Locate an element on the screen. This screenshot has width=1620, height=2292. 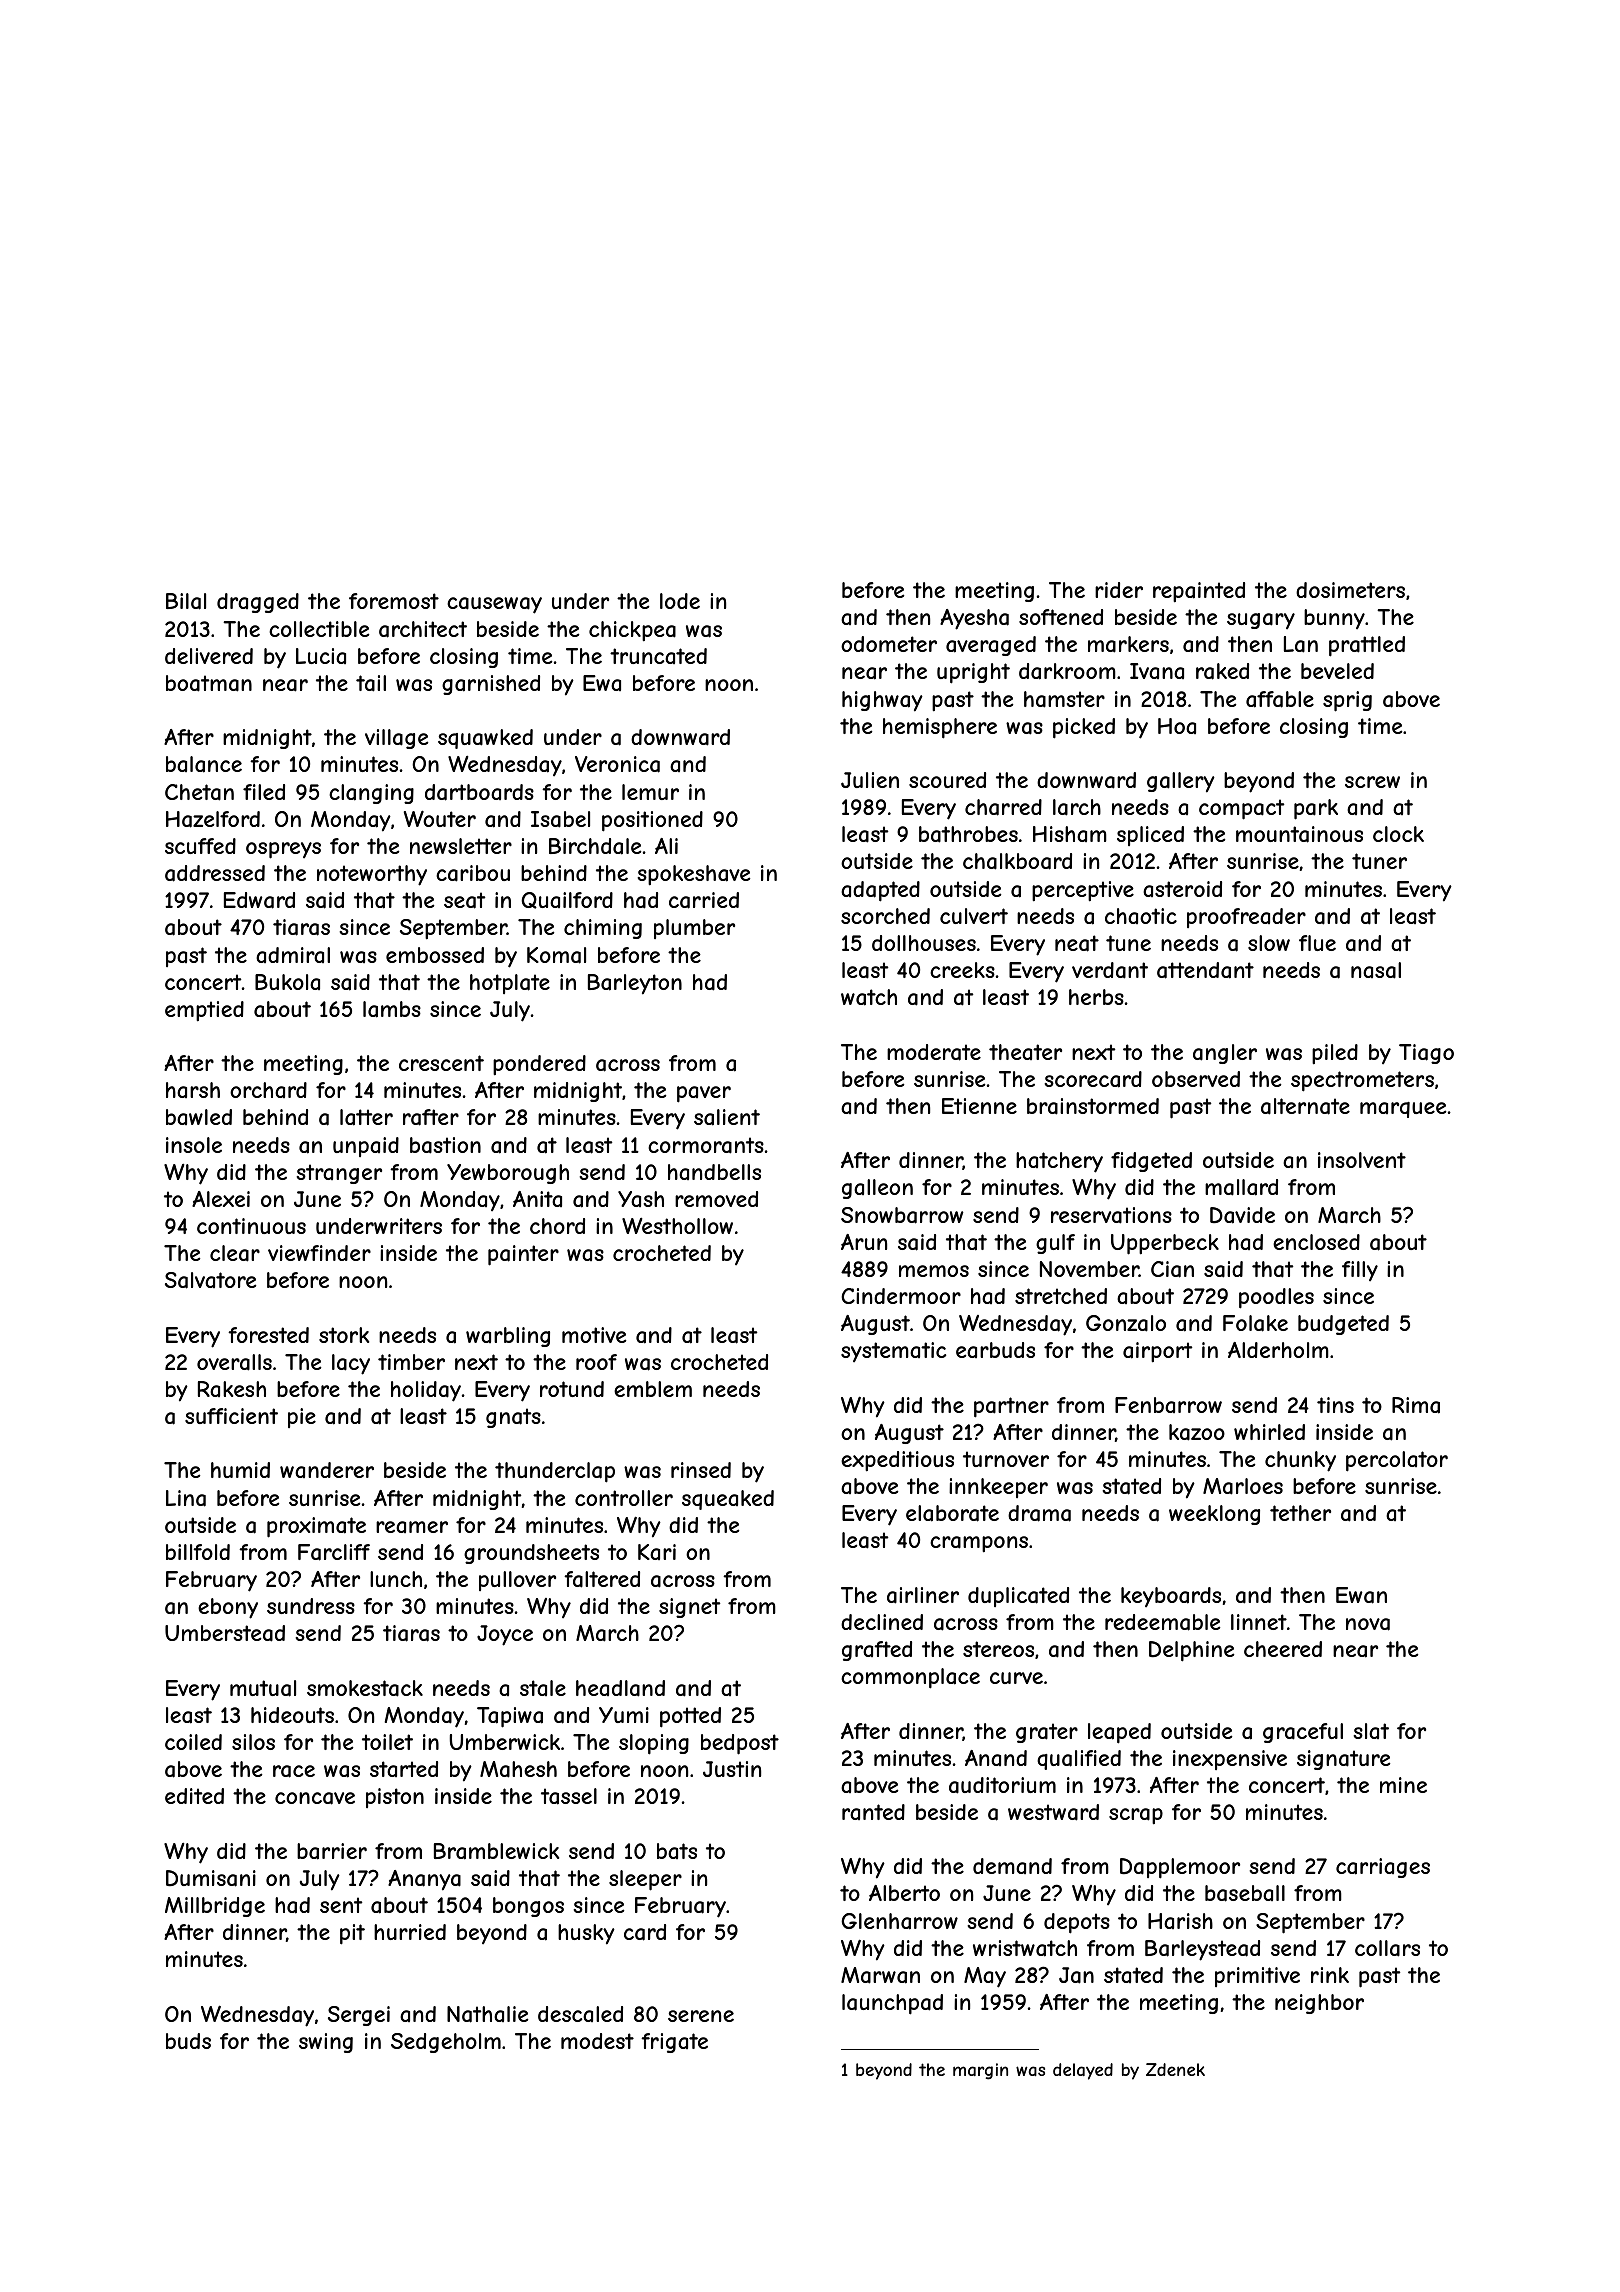
sugary is located at coordinates (1261, 621).
